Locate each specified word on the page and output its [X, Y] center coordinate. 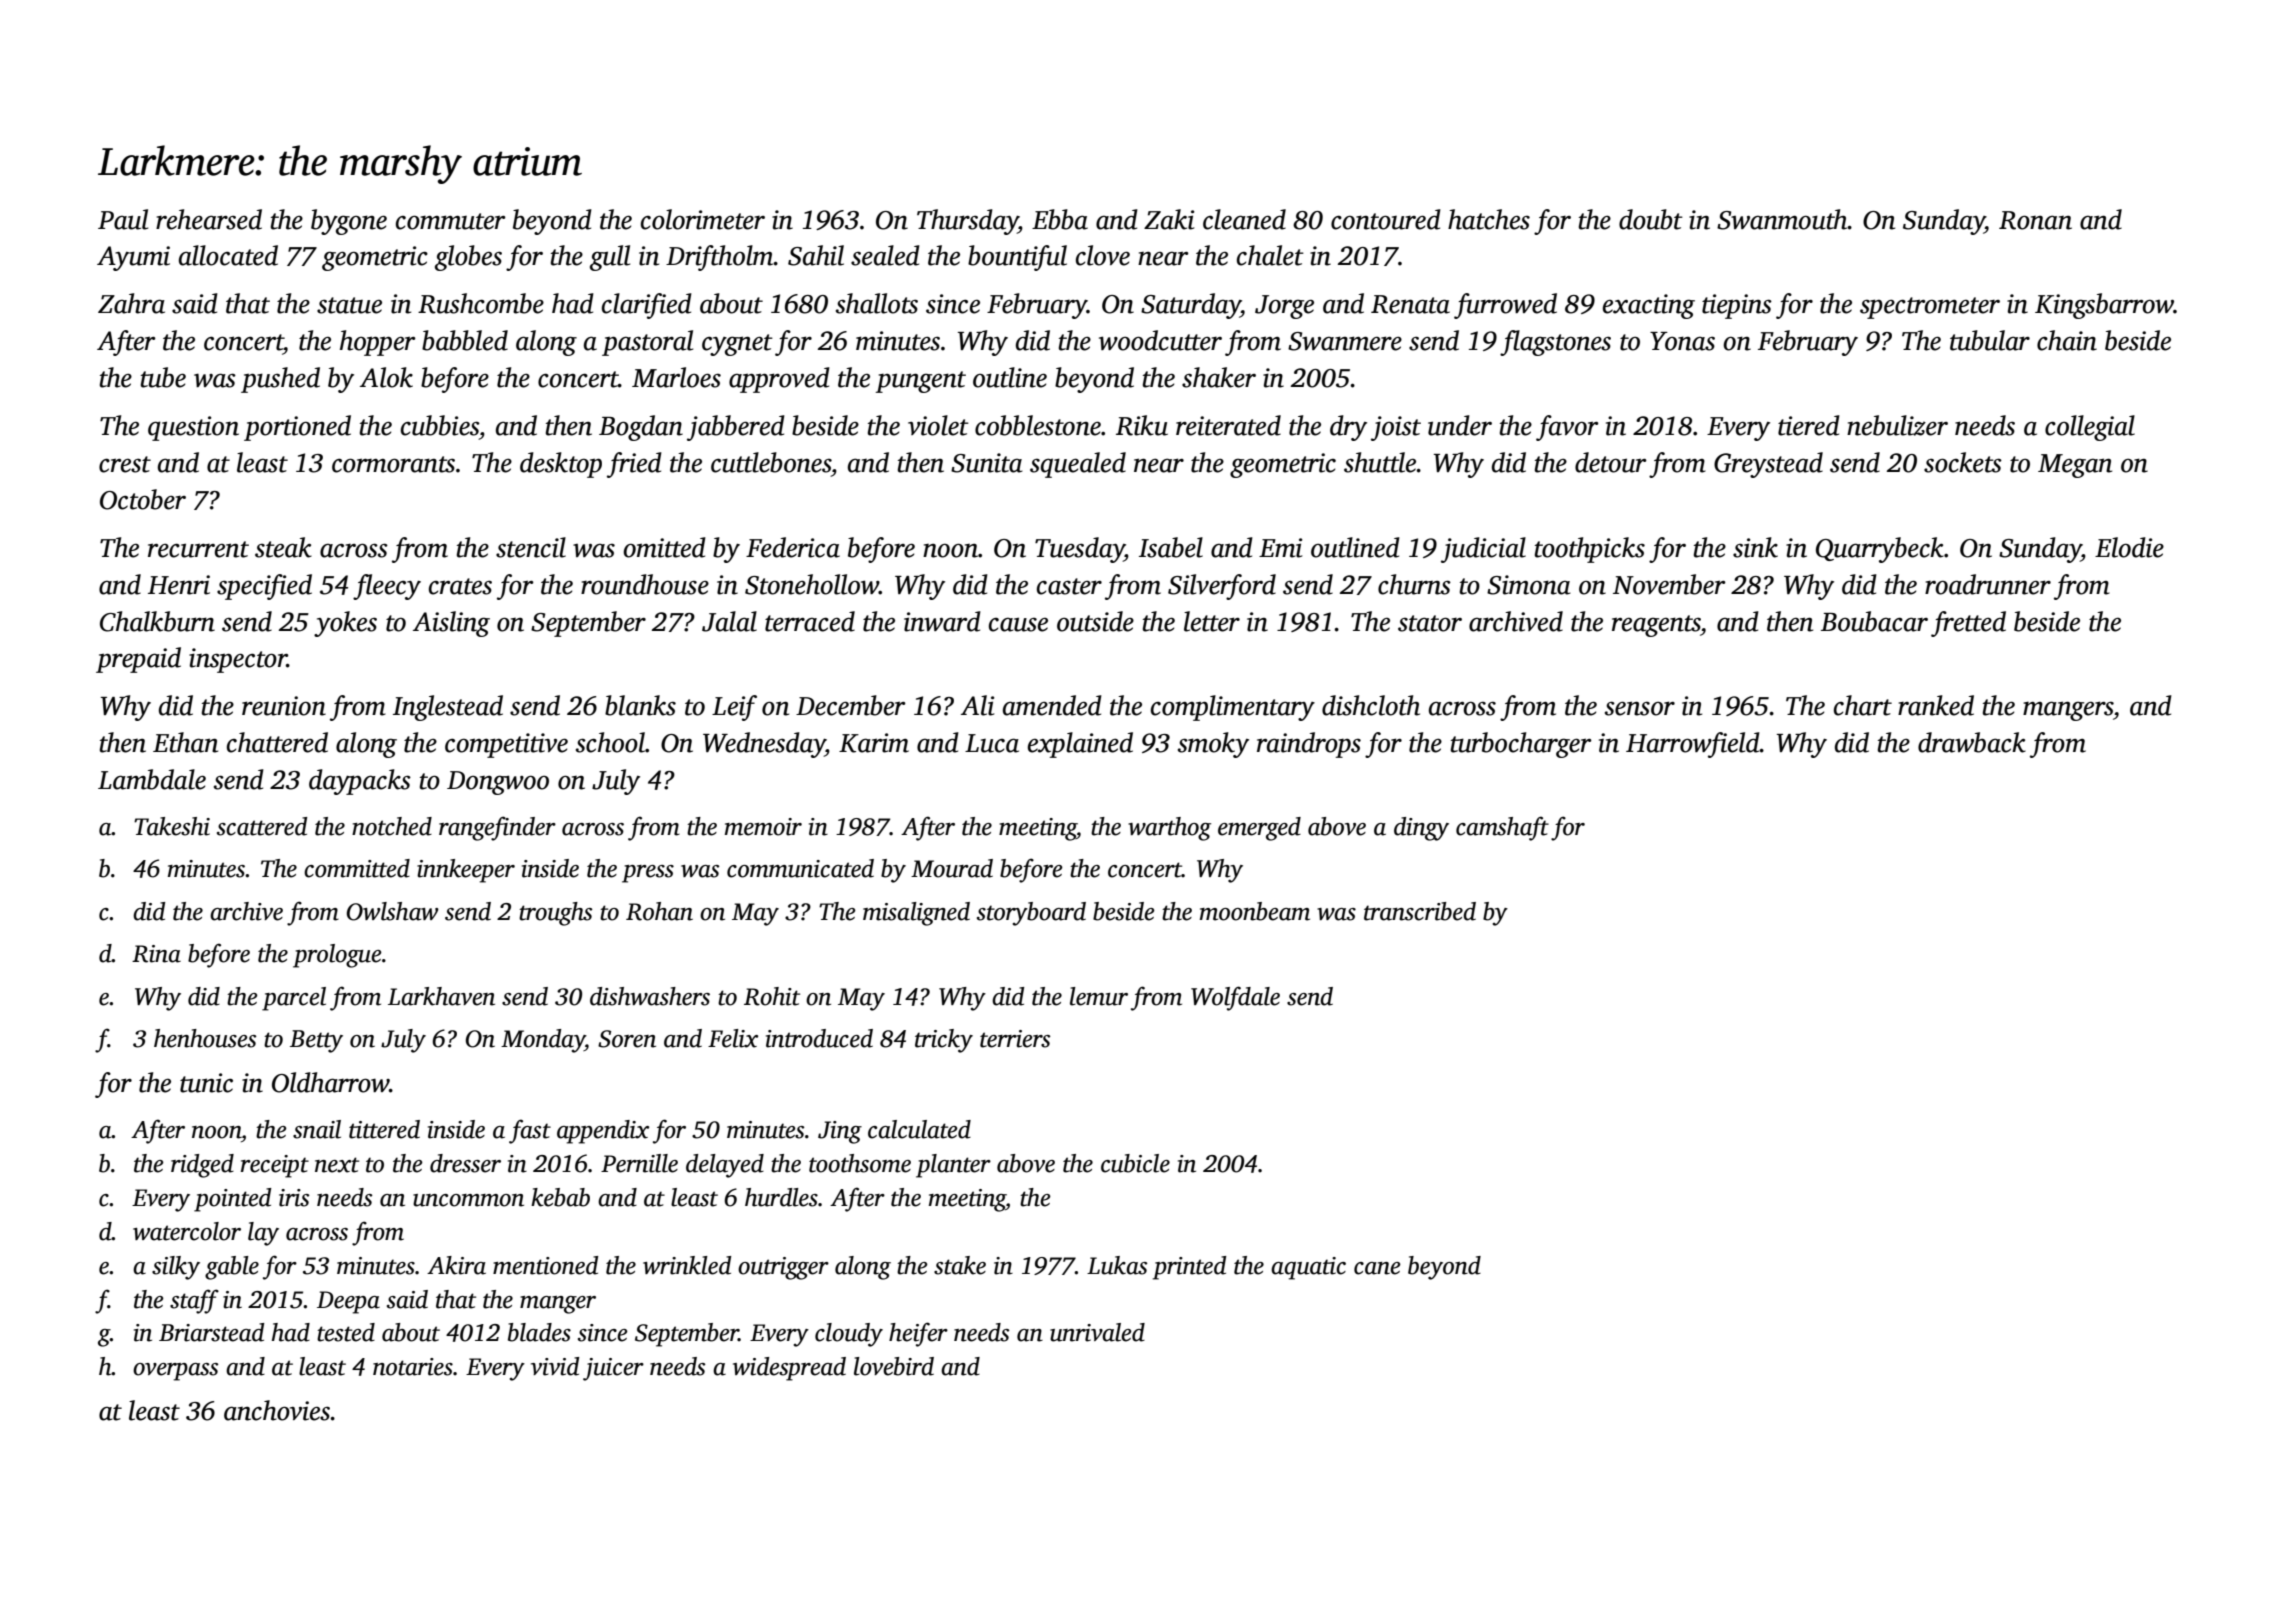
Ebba [1060, 219]
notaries [413, 1367]
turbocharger [1521, 745]
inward [942, 621]
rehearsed [209, 219]
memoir [763, 827]
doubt [1651, 219]
